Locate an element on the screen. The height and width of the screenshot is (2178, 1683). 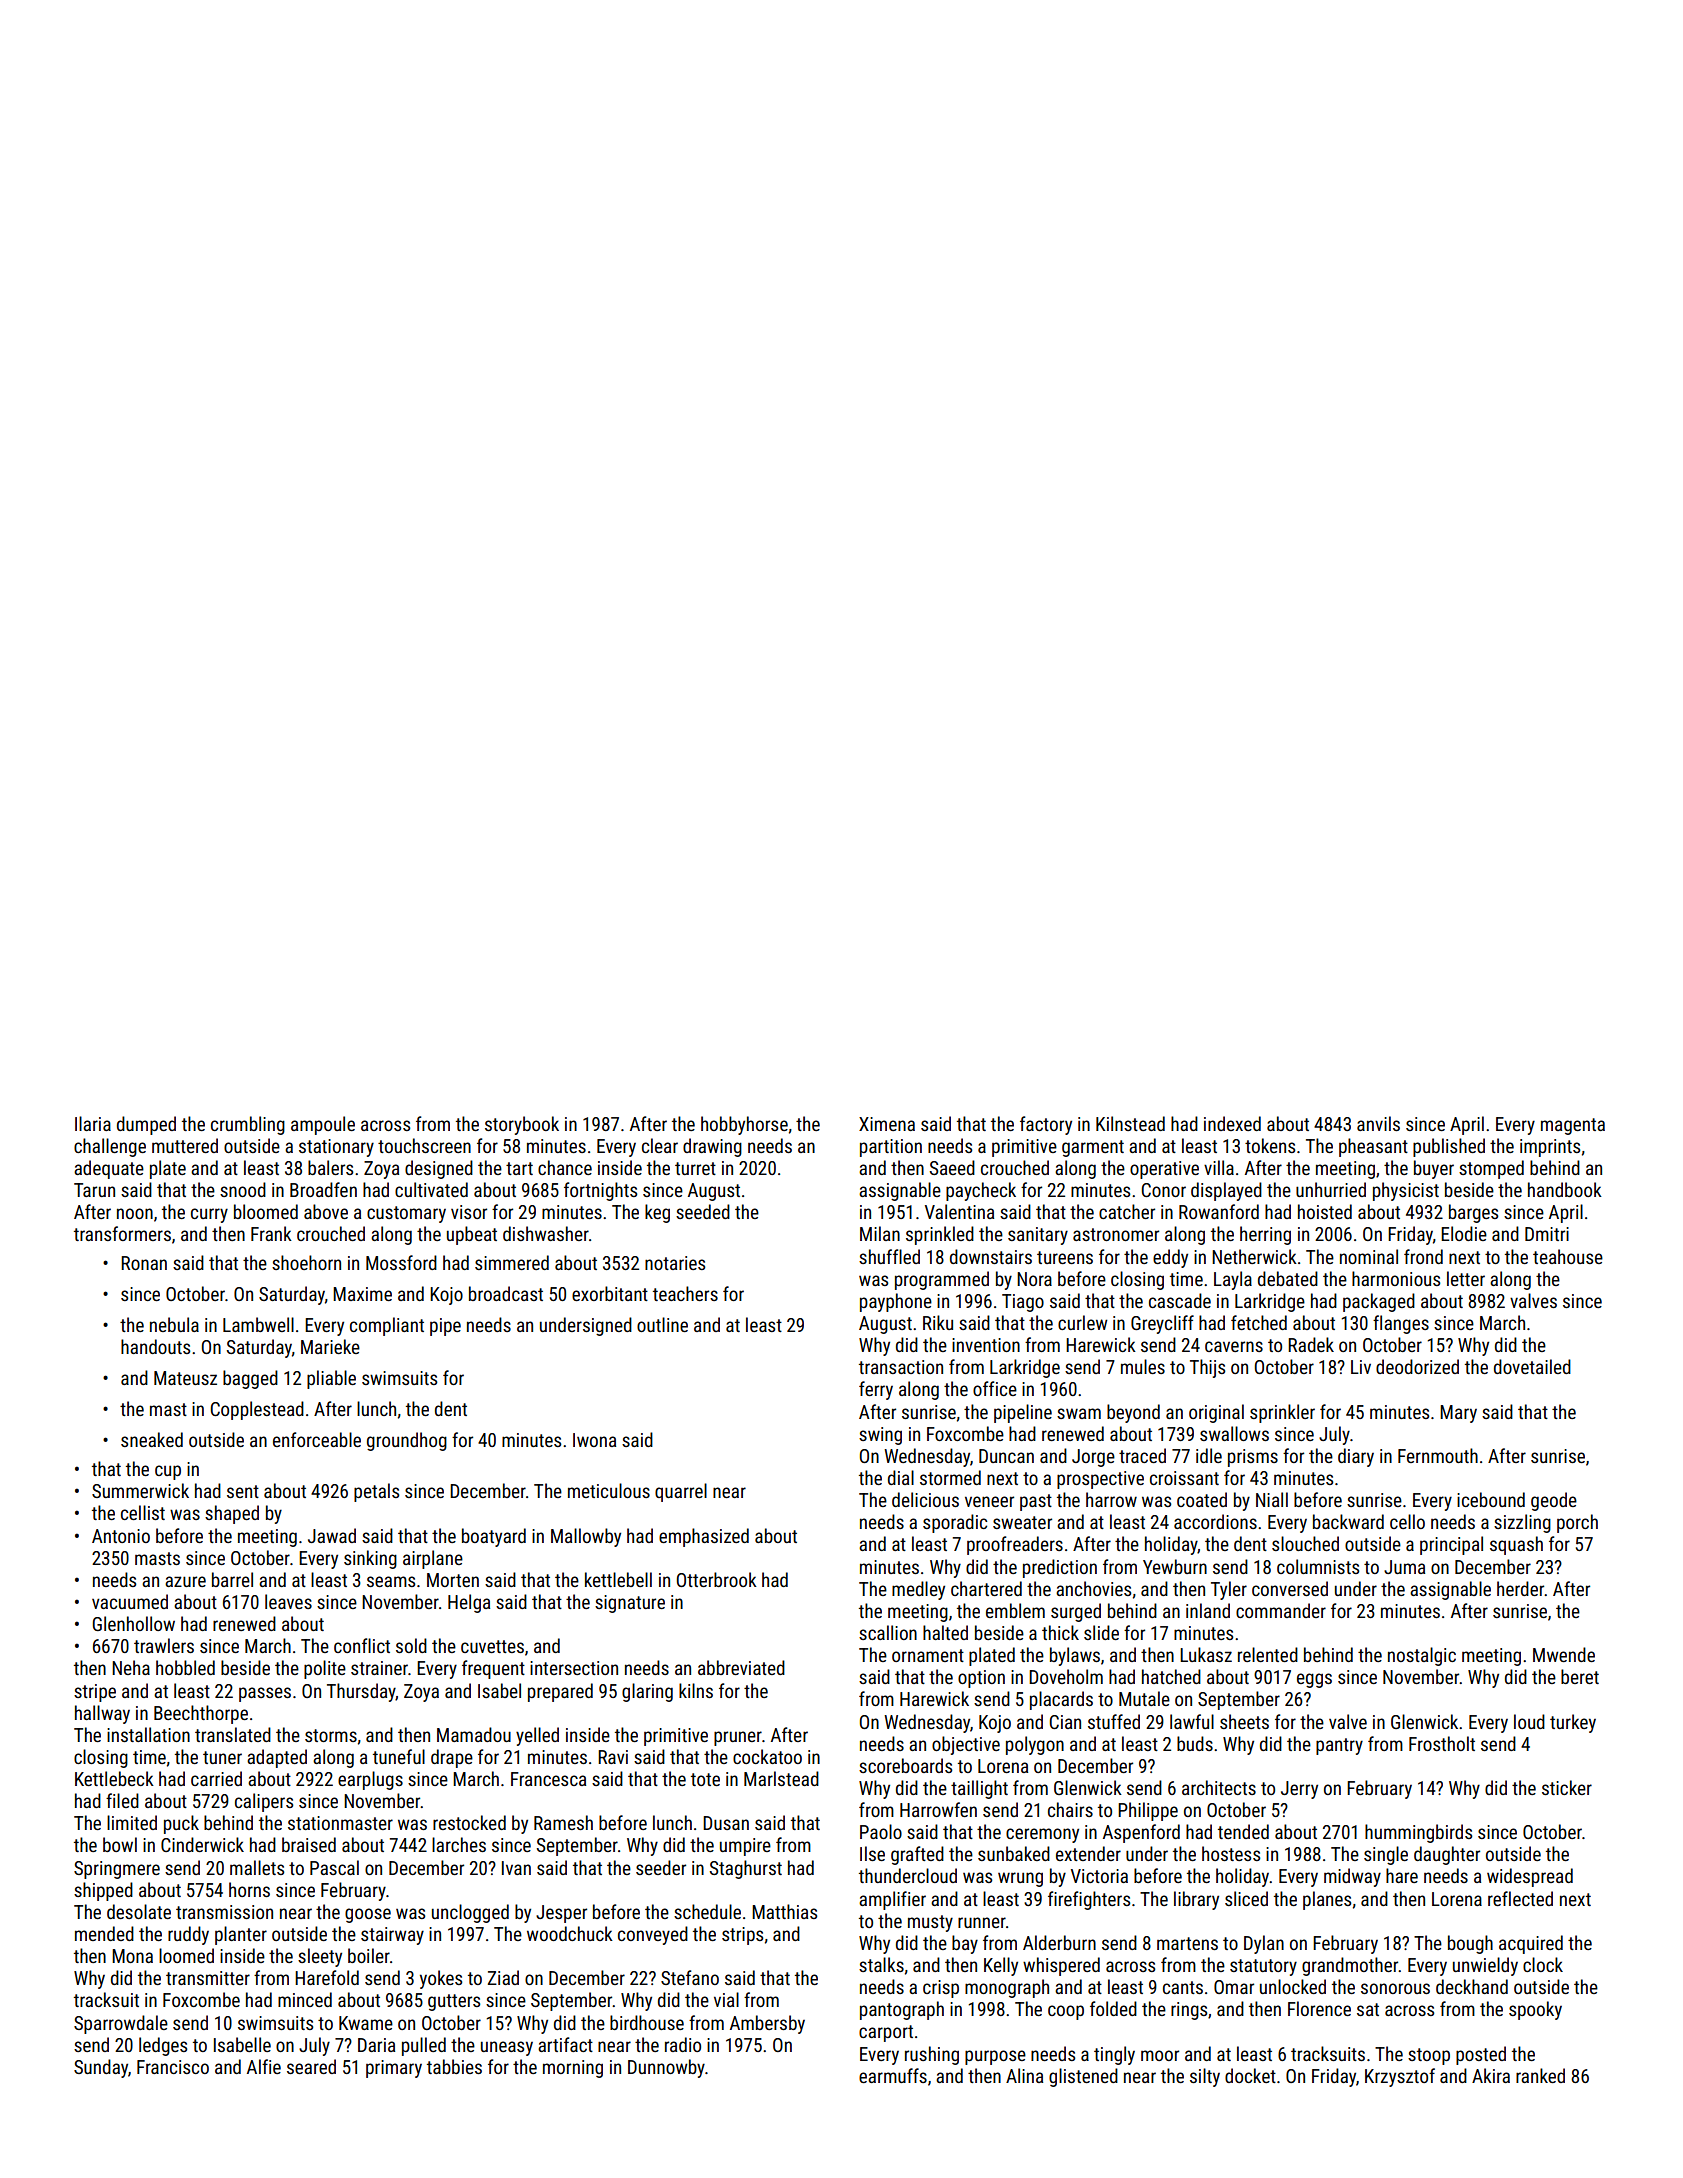
Ambersby is located at coordinates (767, 2024).
